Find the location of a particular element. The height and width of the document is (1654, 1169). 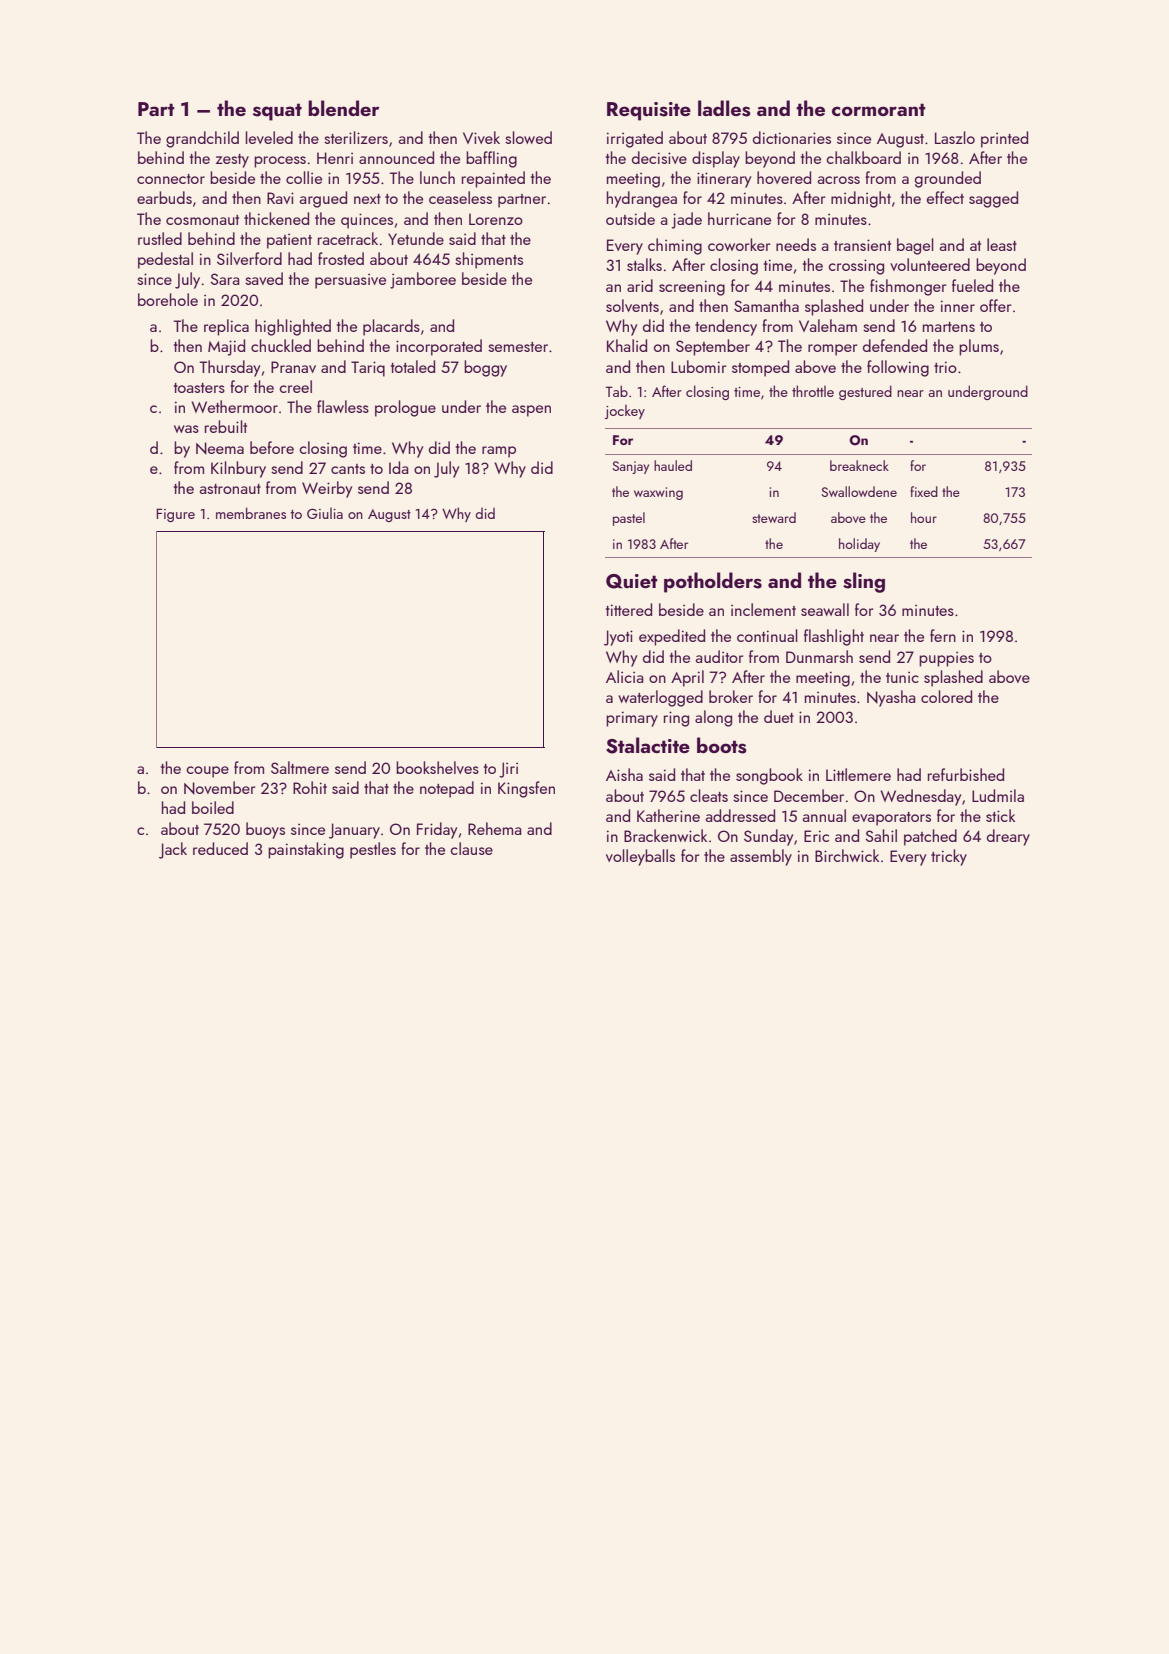

Pranav is located at coordinates (293, 367).
